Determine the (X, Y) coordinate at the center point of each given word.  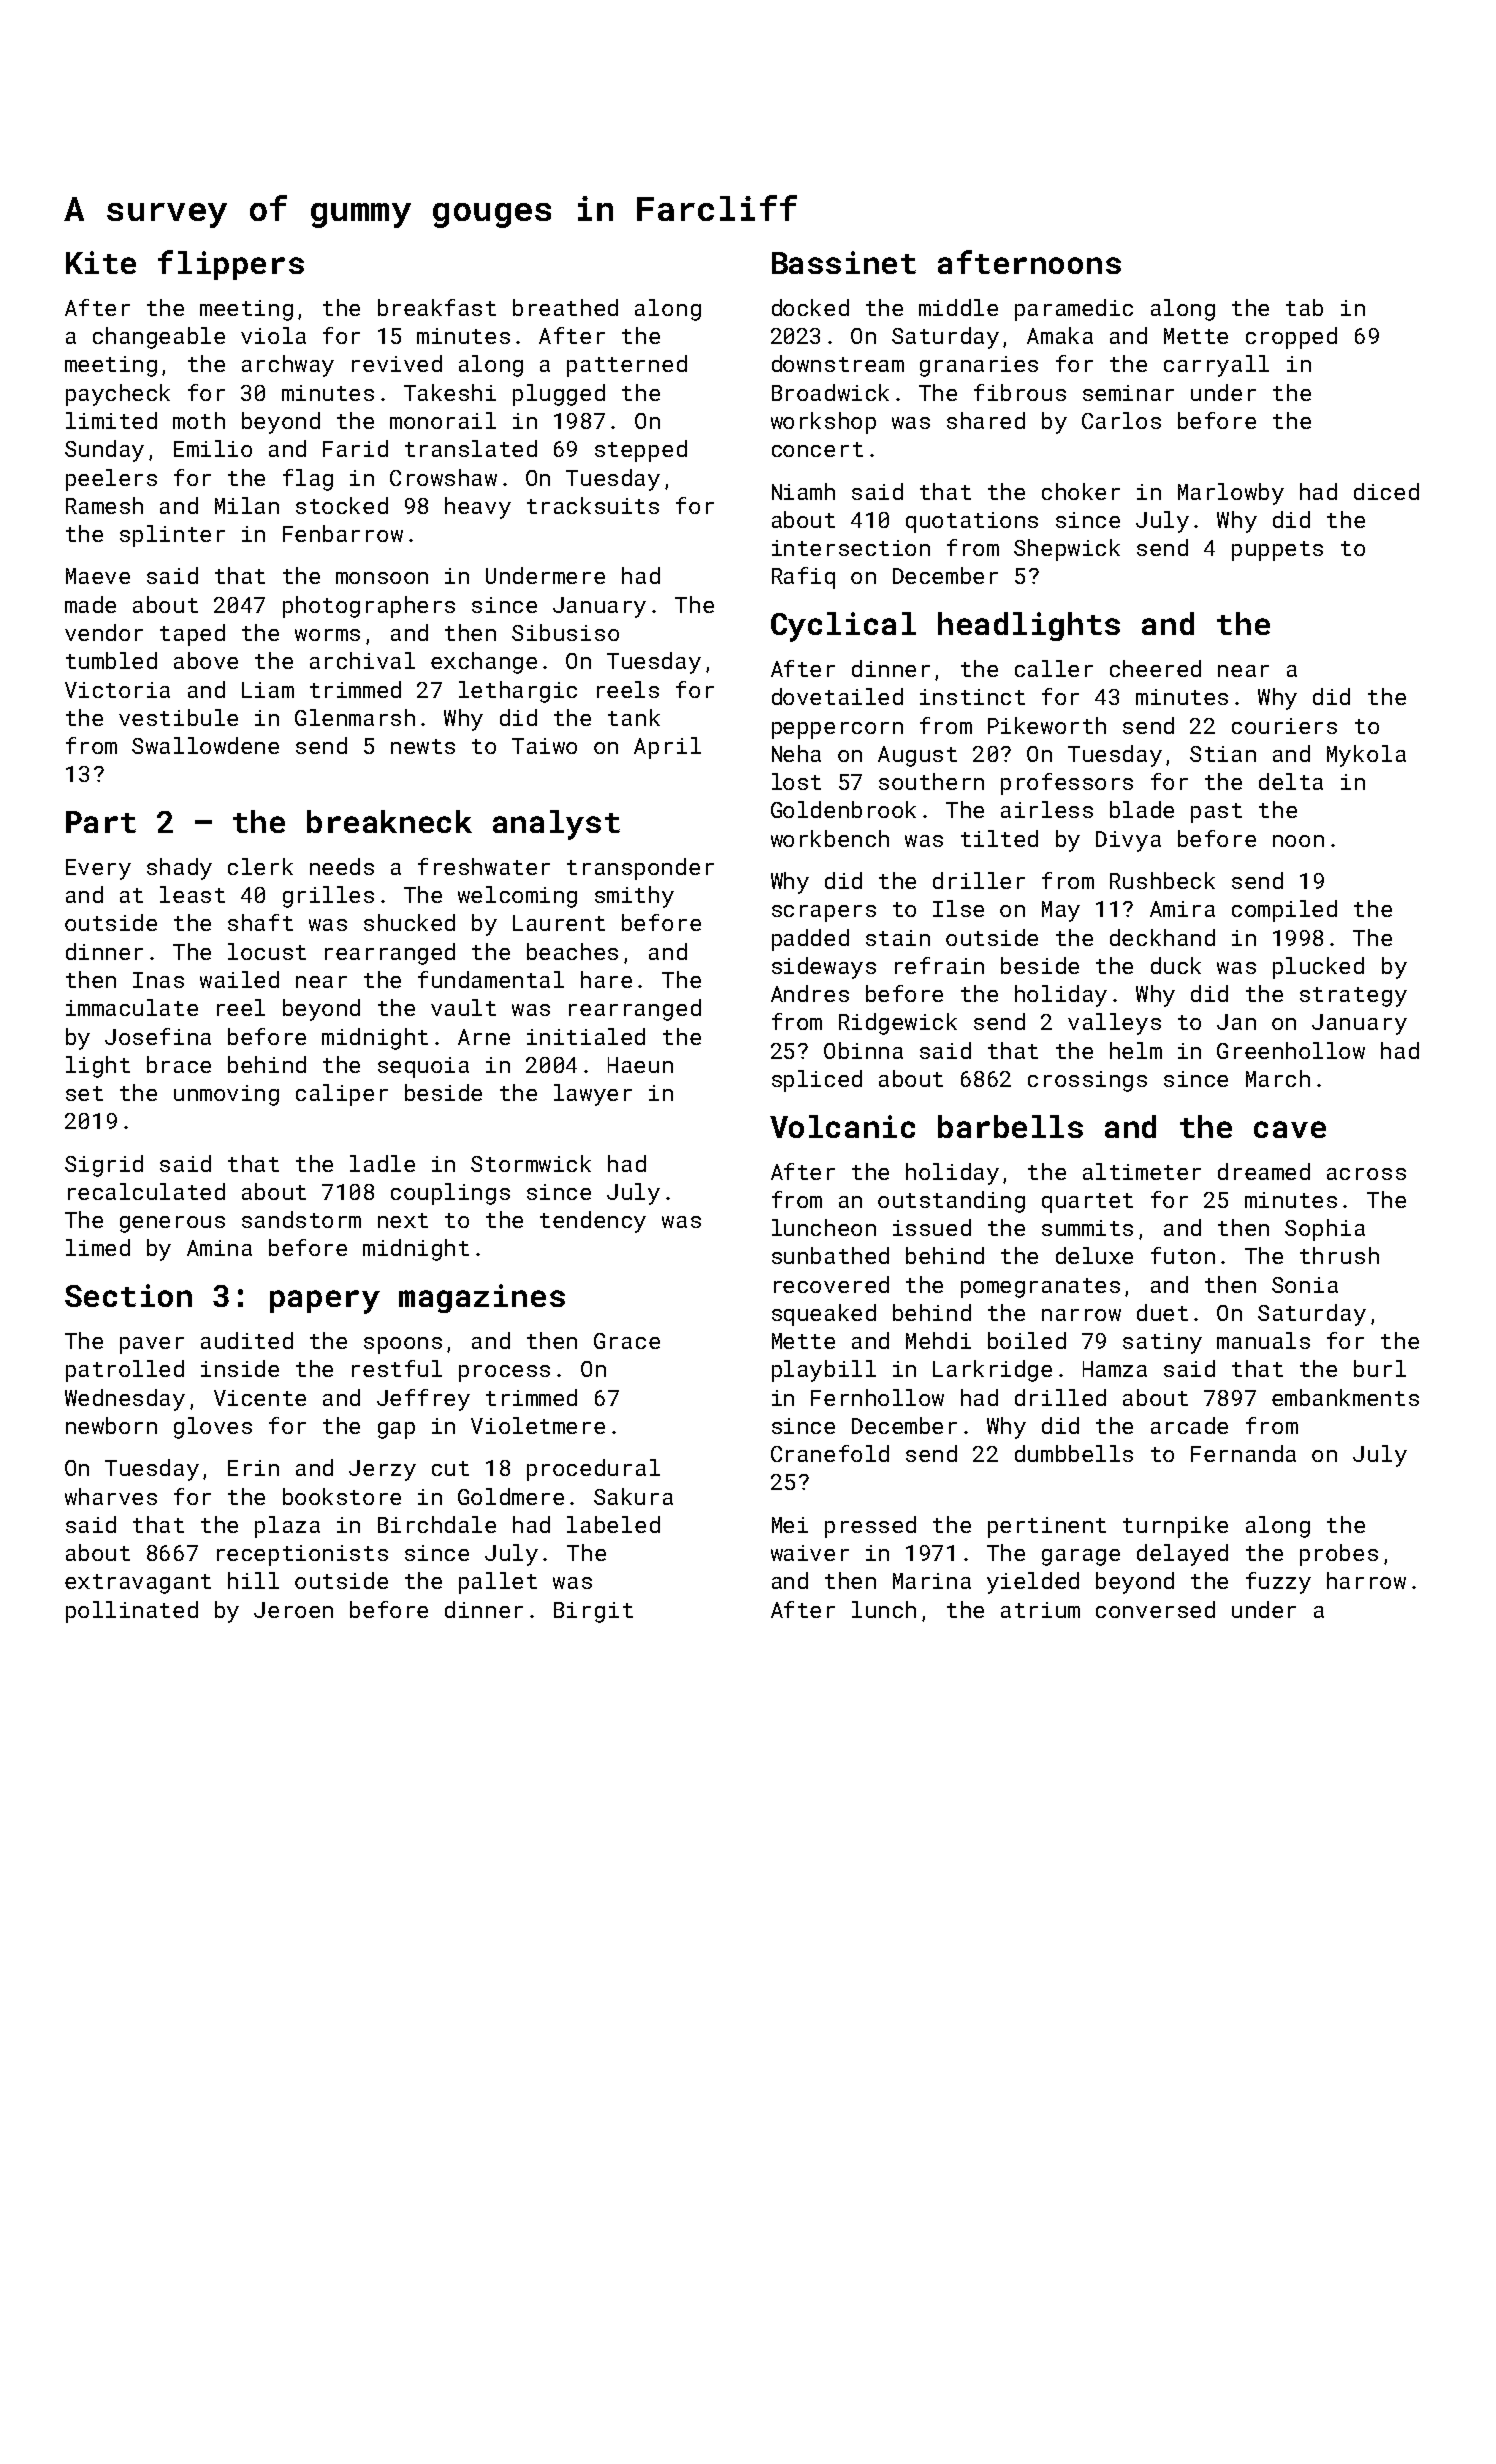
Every (98, 869)
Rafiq (803, 578)
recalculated (146, 1191)
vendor (104, 632)
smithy (634, 897)
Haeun (640, 1065)
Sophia (1325, 1230)
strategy (1353, 997)
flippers (231, 265)
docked (810, 307)
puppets (1277, 551)
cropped (1291, 338)
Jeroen (293, 1610)
